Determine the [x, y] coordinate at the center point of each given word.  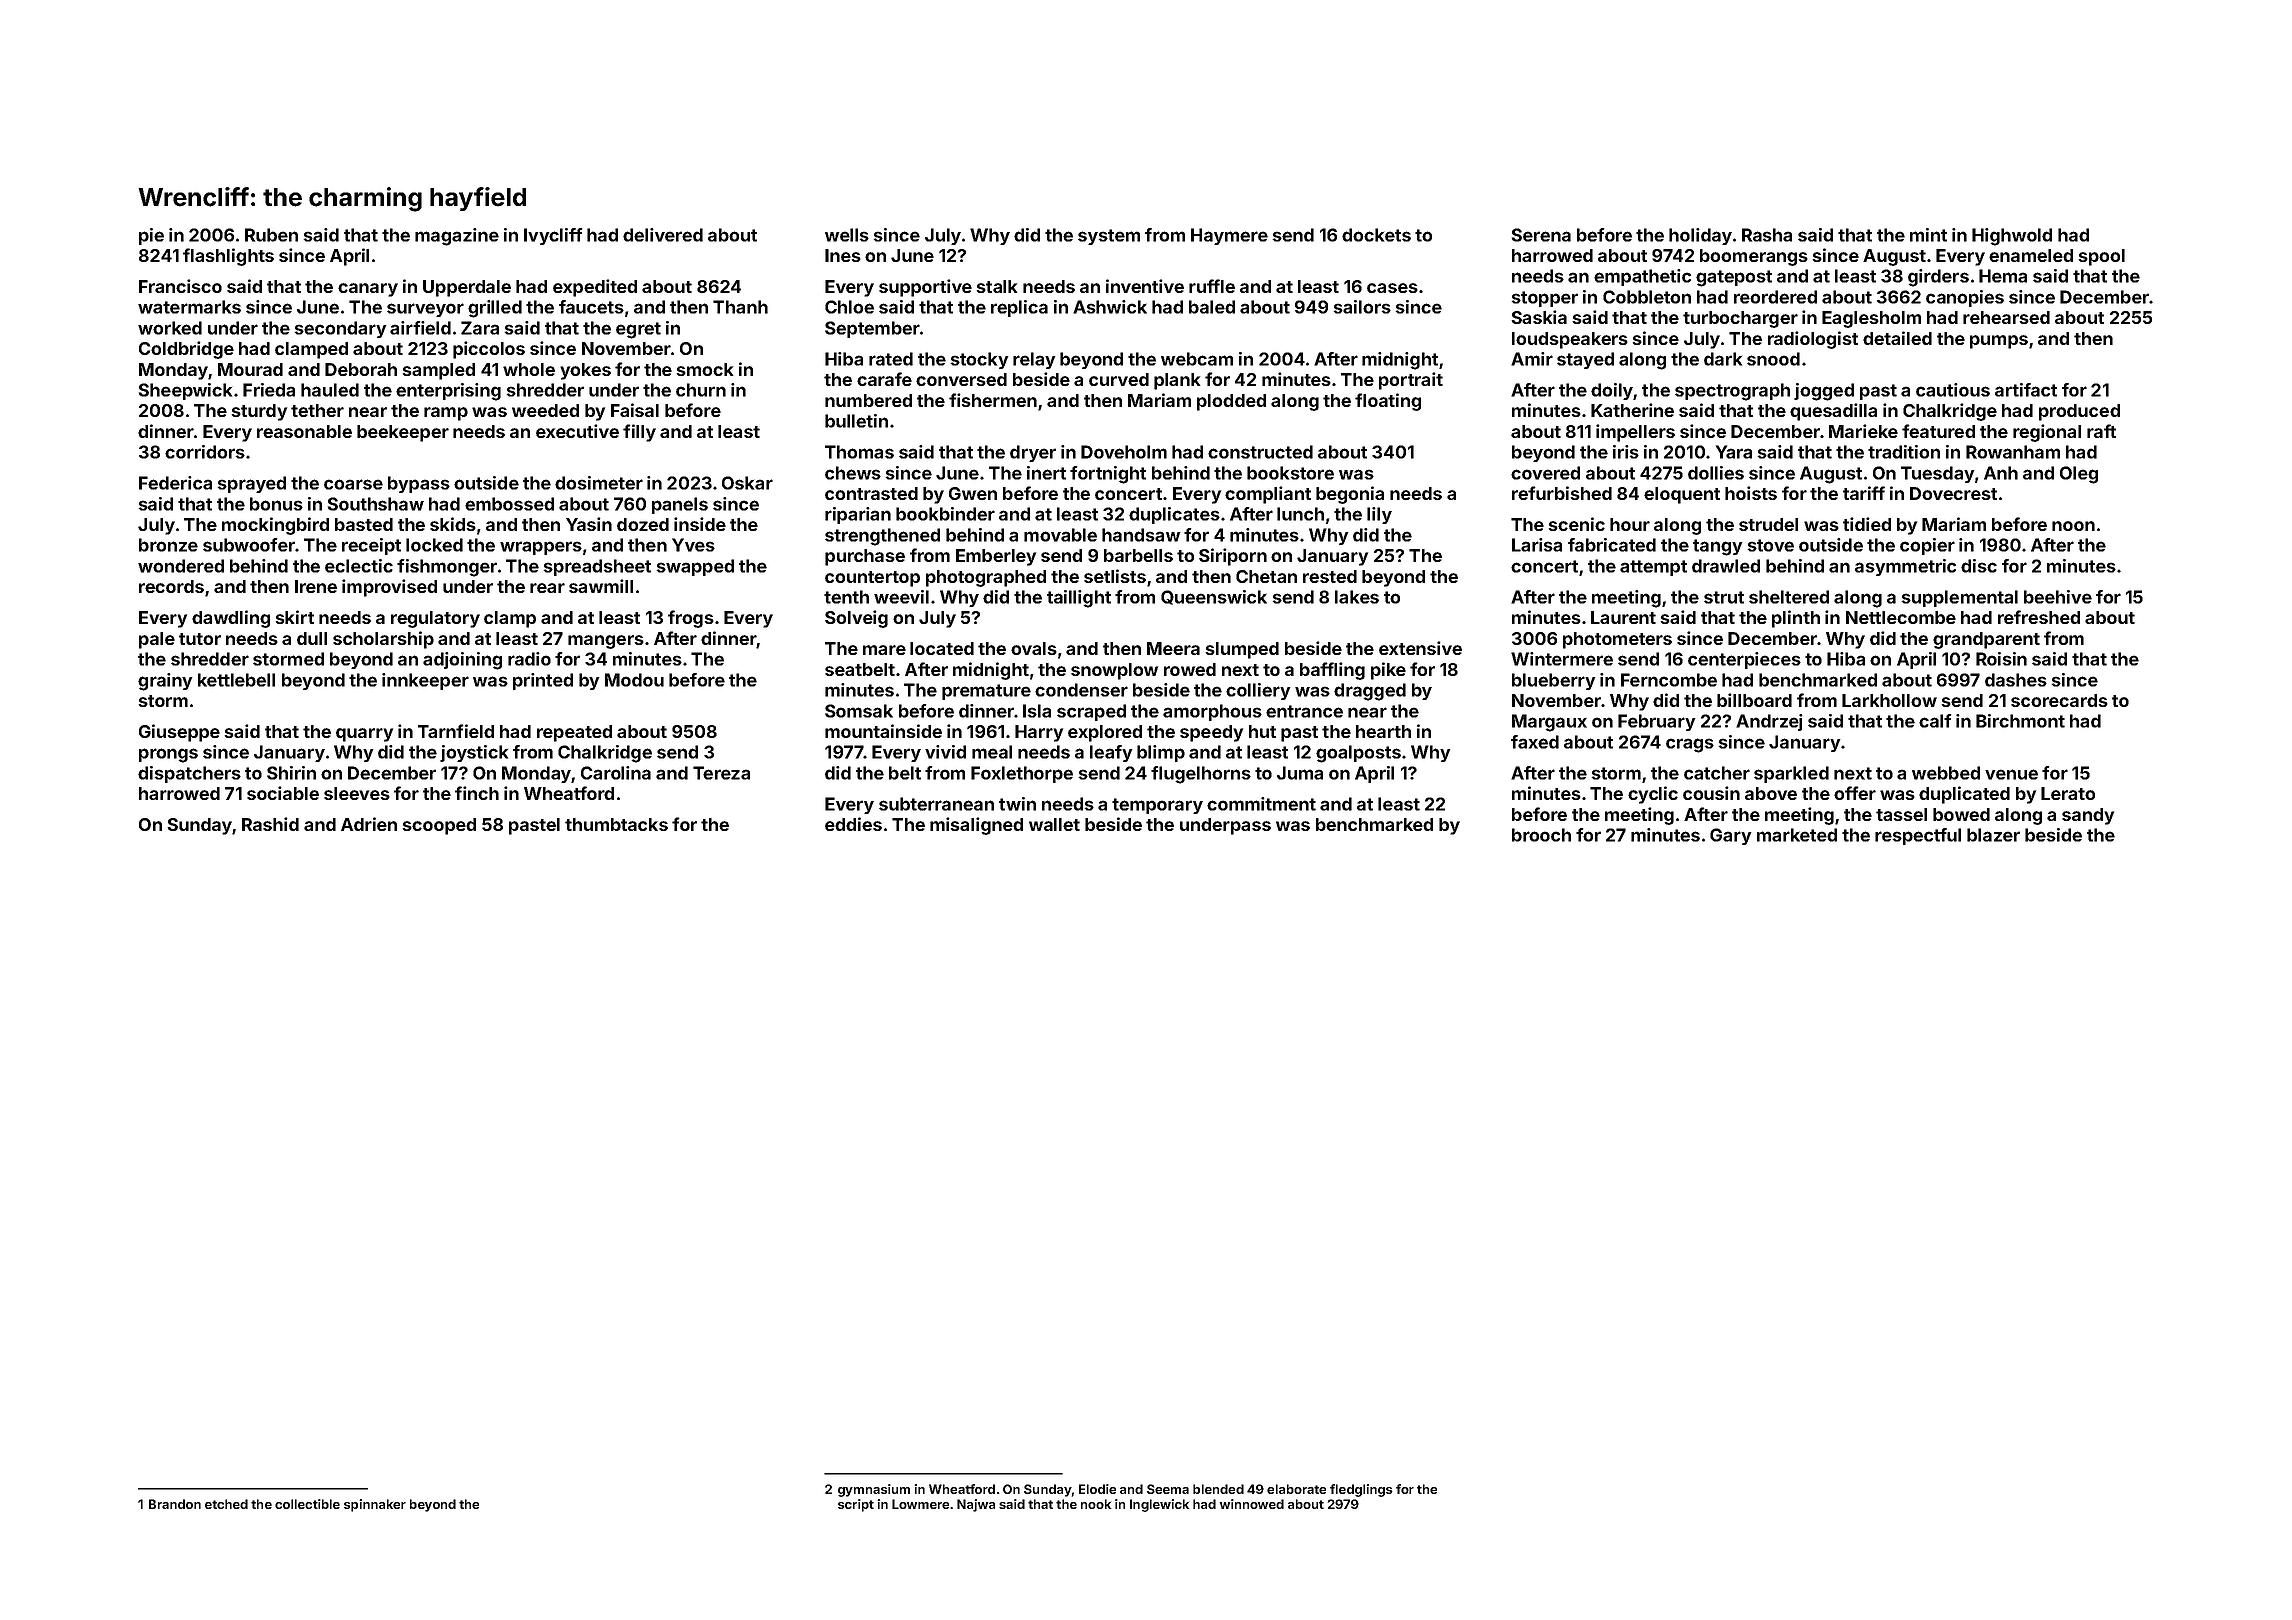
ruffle [1212, 286]
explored [1105, 733]
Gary [1731, 836]
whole [529, 369]
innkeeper [425, 681]
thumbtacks [616, 824]
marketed [1797, 835]
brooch [1541, 835]
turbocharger [1740, 319]
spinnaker [375, 1505]
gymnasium [874, 1490]
